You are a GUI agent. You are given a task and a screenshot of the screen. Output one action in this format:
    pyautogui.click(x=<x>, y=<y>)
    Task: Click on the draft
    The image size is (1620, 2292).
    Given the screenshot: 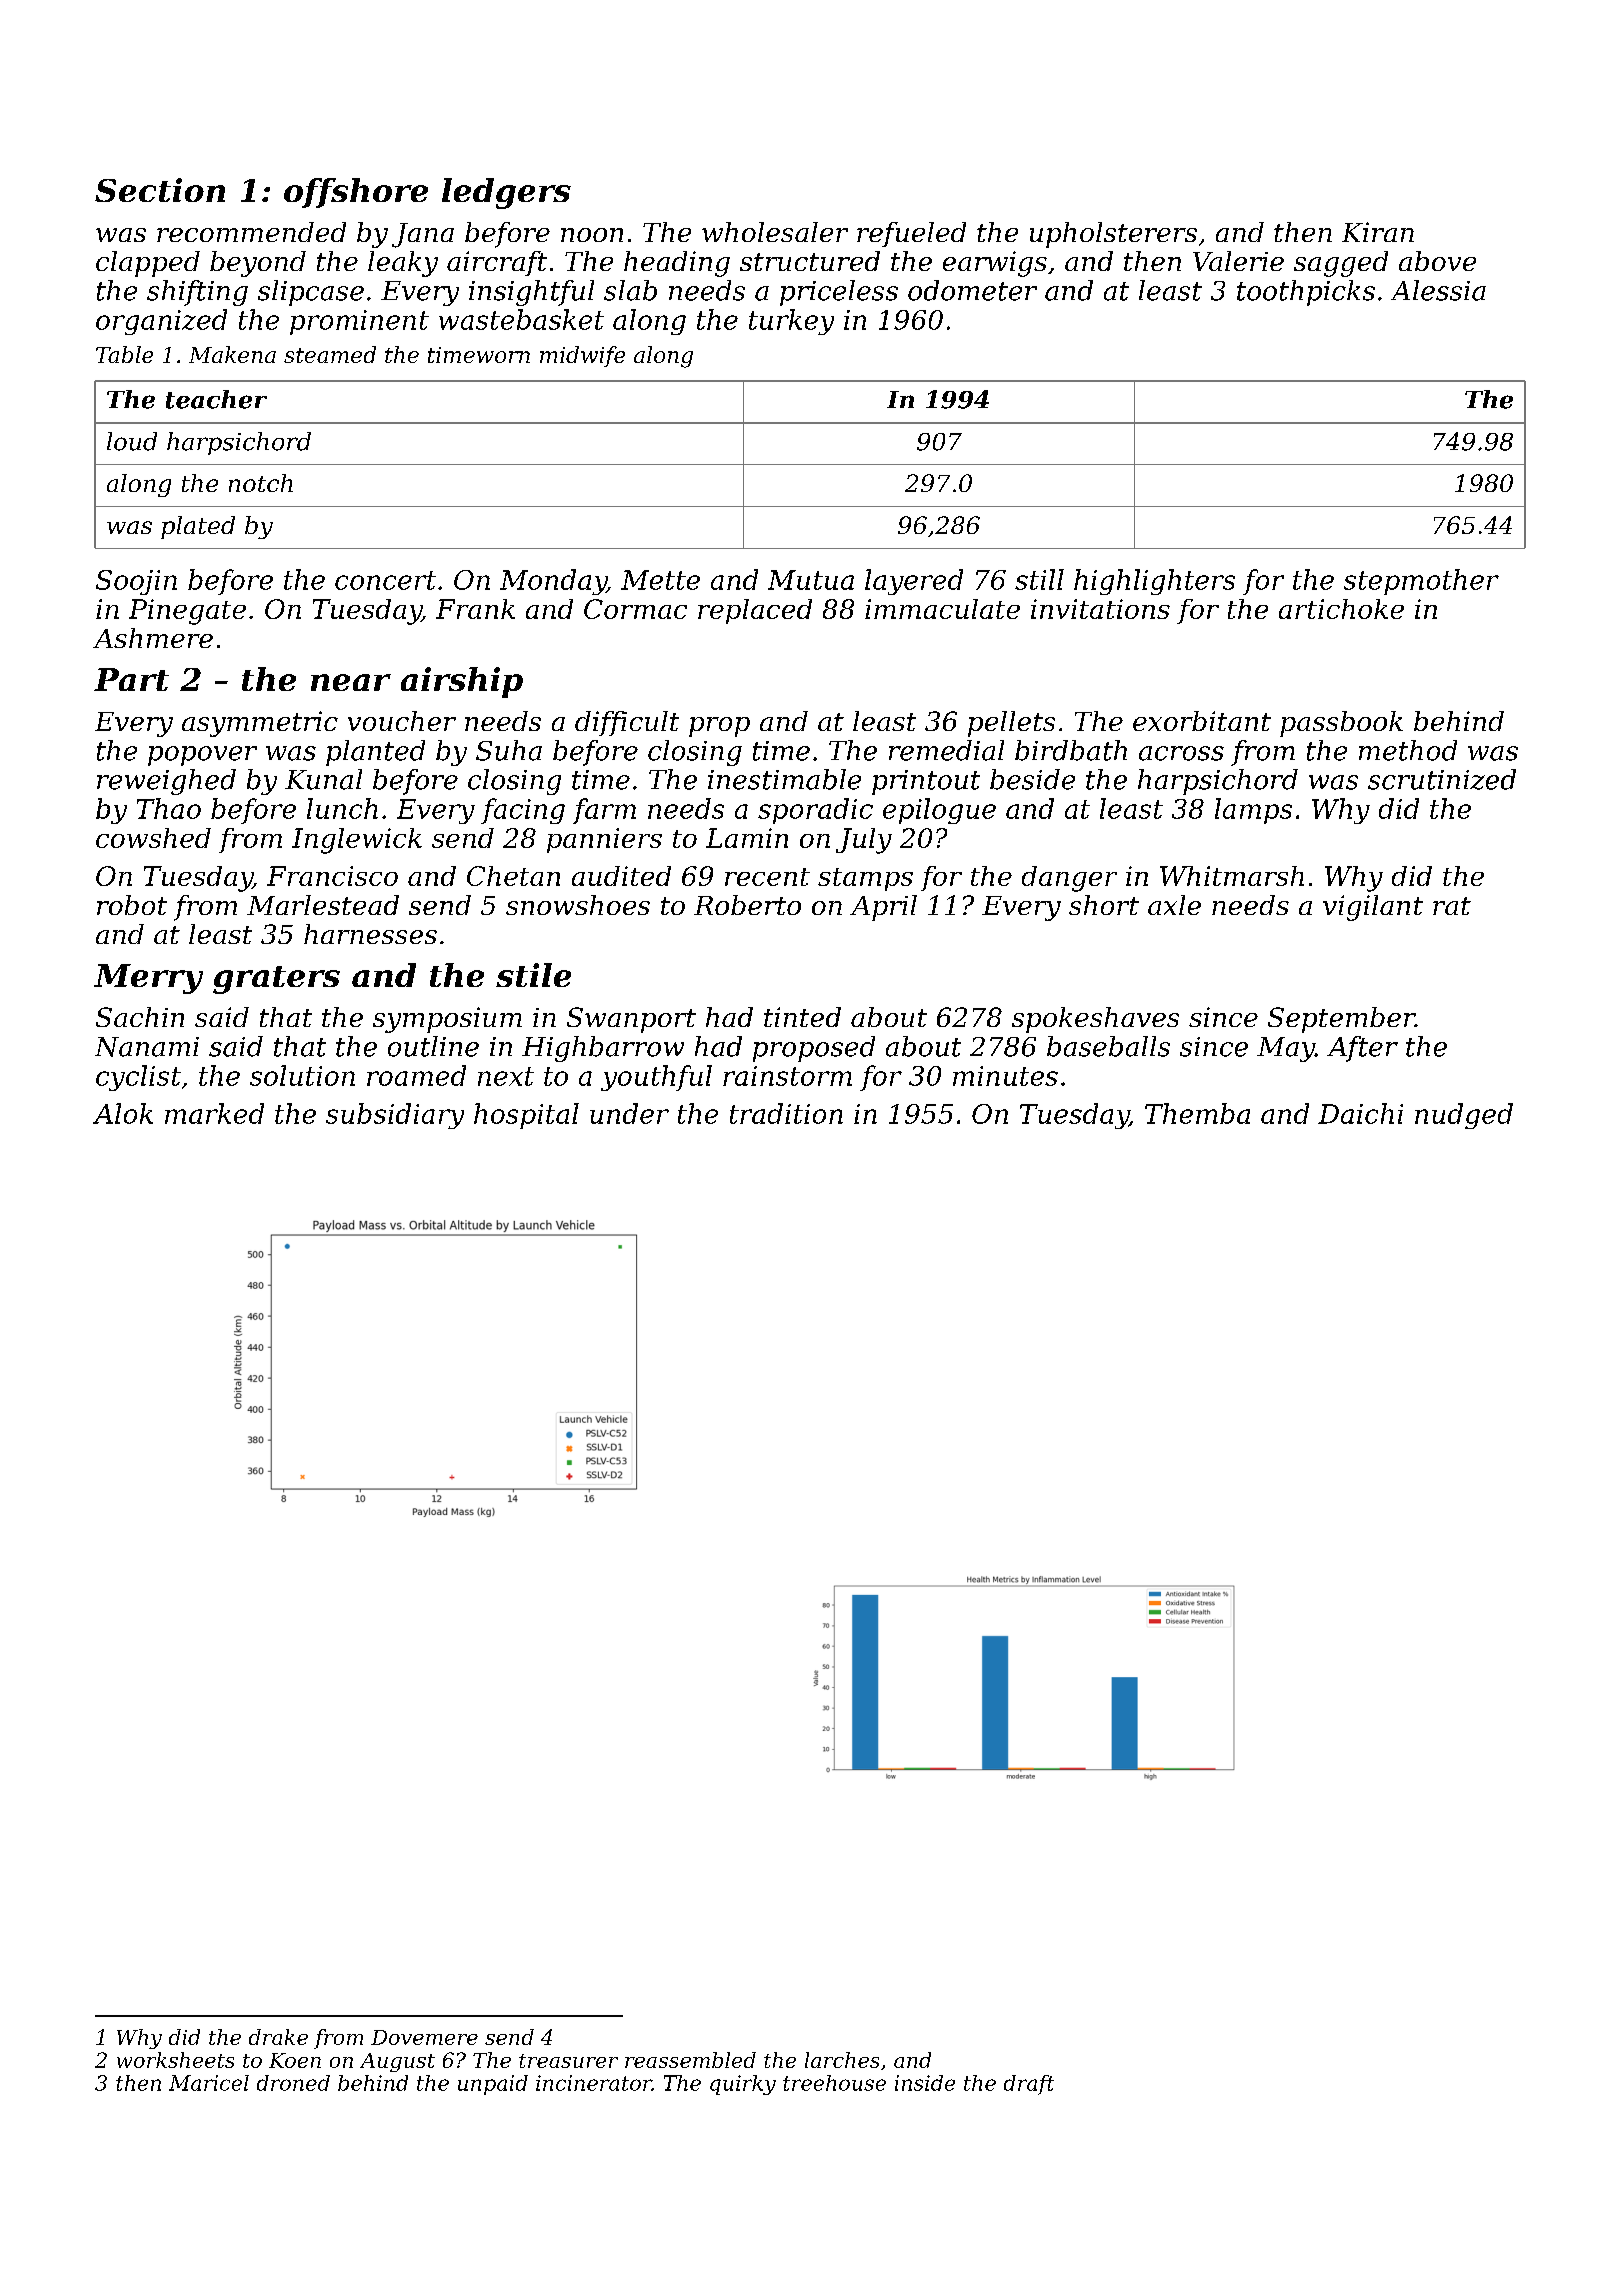 What is the action you would take?
    pyautogui.click(x=1029, y=2085)
